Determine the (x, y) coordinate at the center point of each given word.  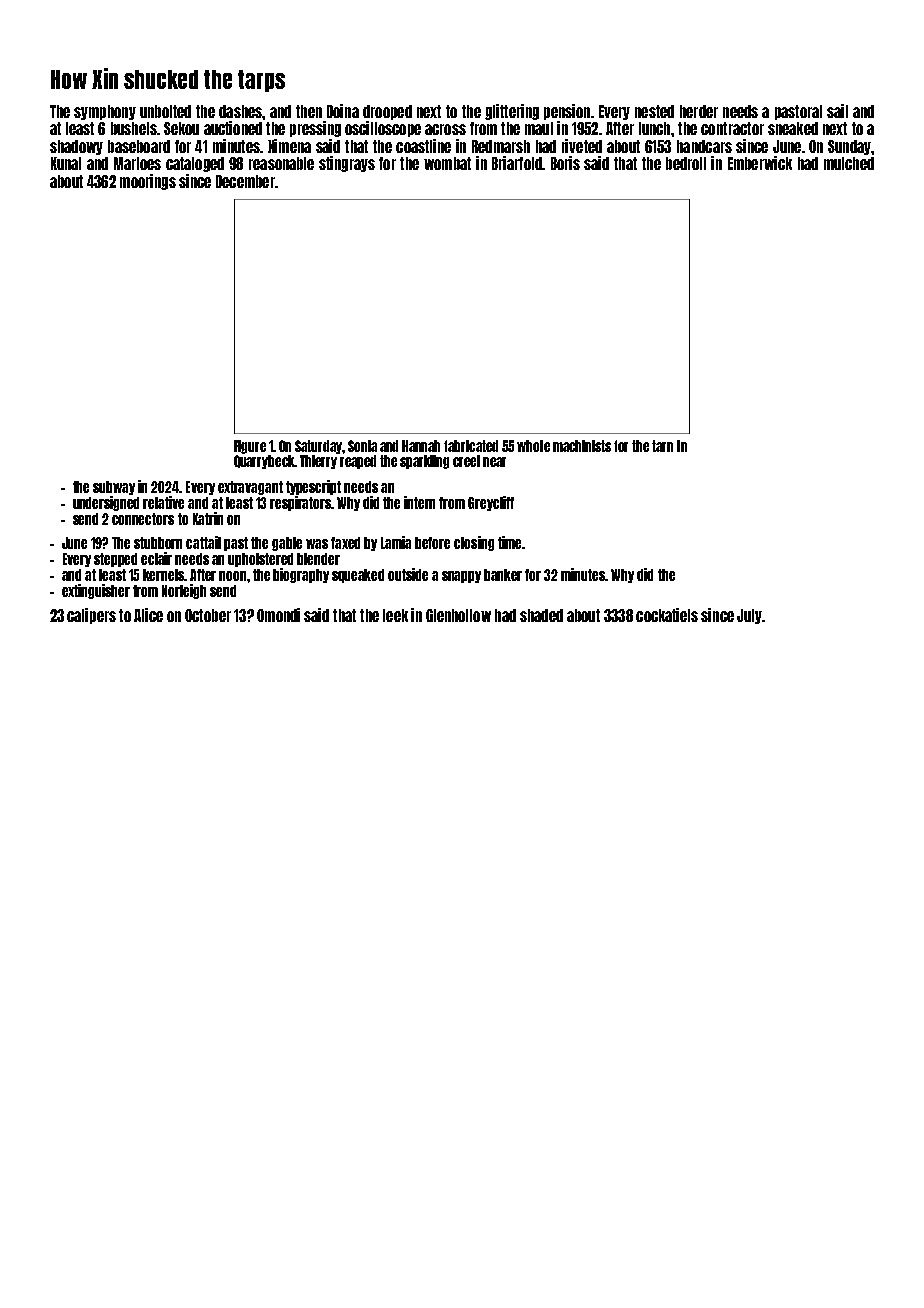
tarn (662, 446)
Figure (250, 447)
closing (474, 543)
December (245, 181)
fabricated (471, 446)
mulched (849, 163)
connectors (143, 519)
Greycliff (491, 503)
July (749, 616)
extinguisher (96, 591)
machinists (582, 446)
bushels (134, 128)
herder (699, 111)
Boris (565, 163)
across (445, 129)
